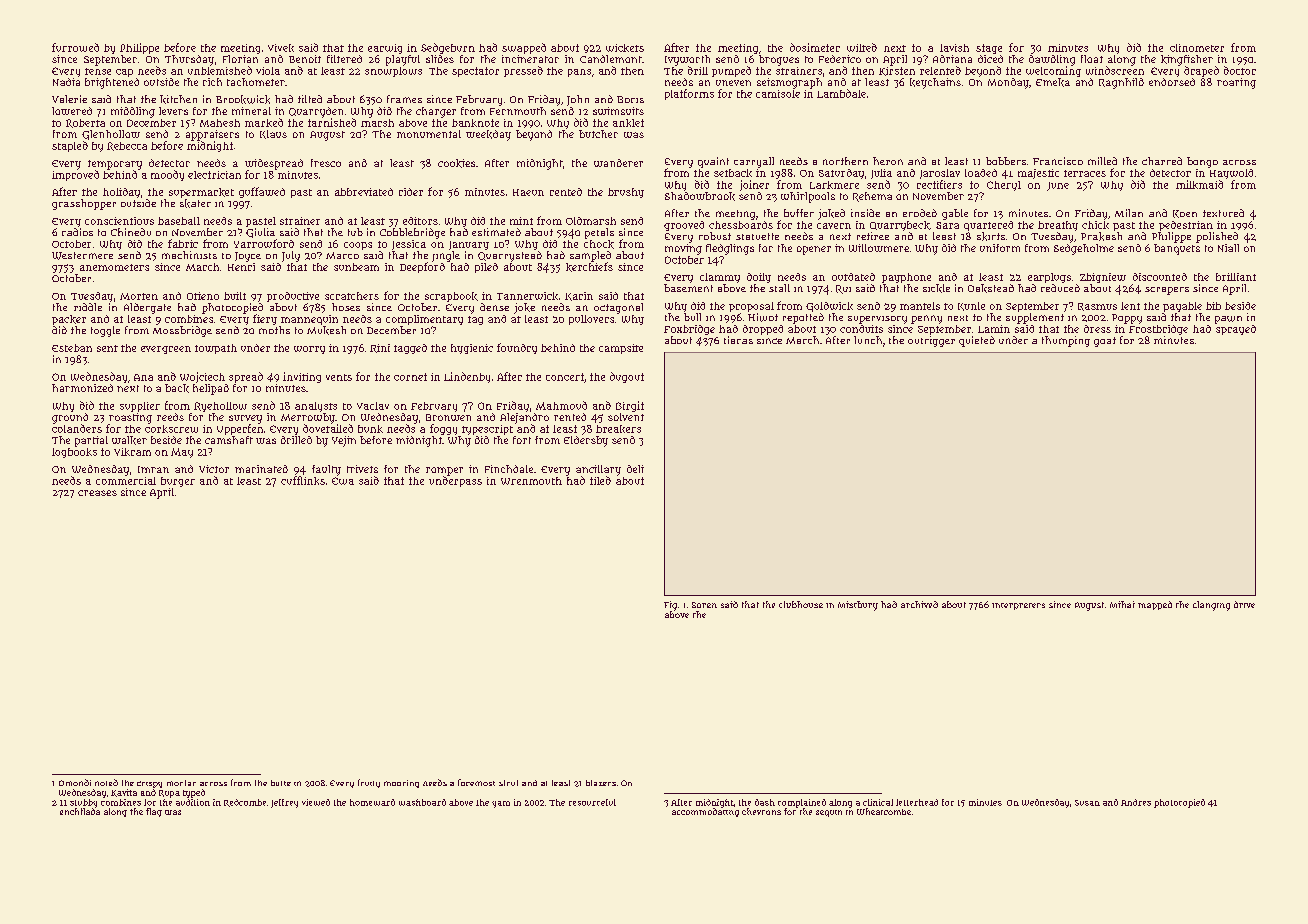 Image resolution: width=1308 pixels, height=924 pixels. What do you see at coordinates (705, 812) in the page?
I see `accommodating` at bounding box center [705, 812].
